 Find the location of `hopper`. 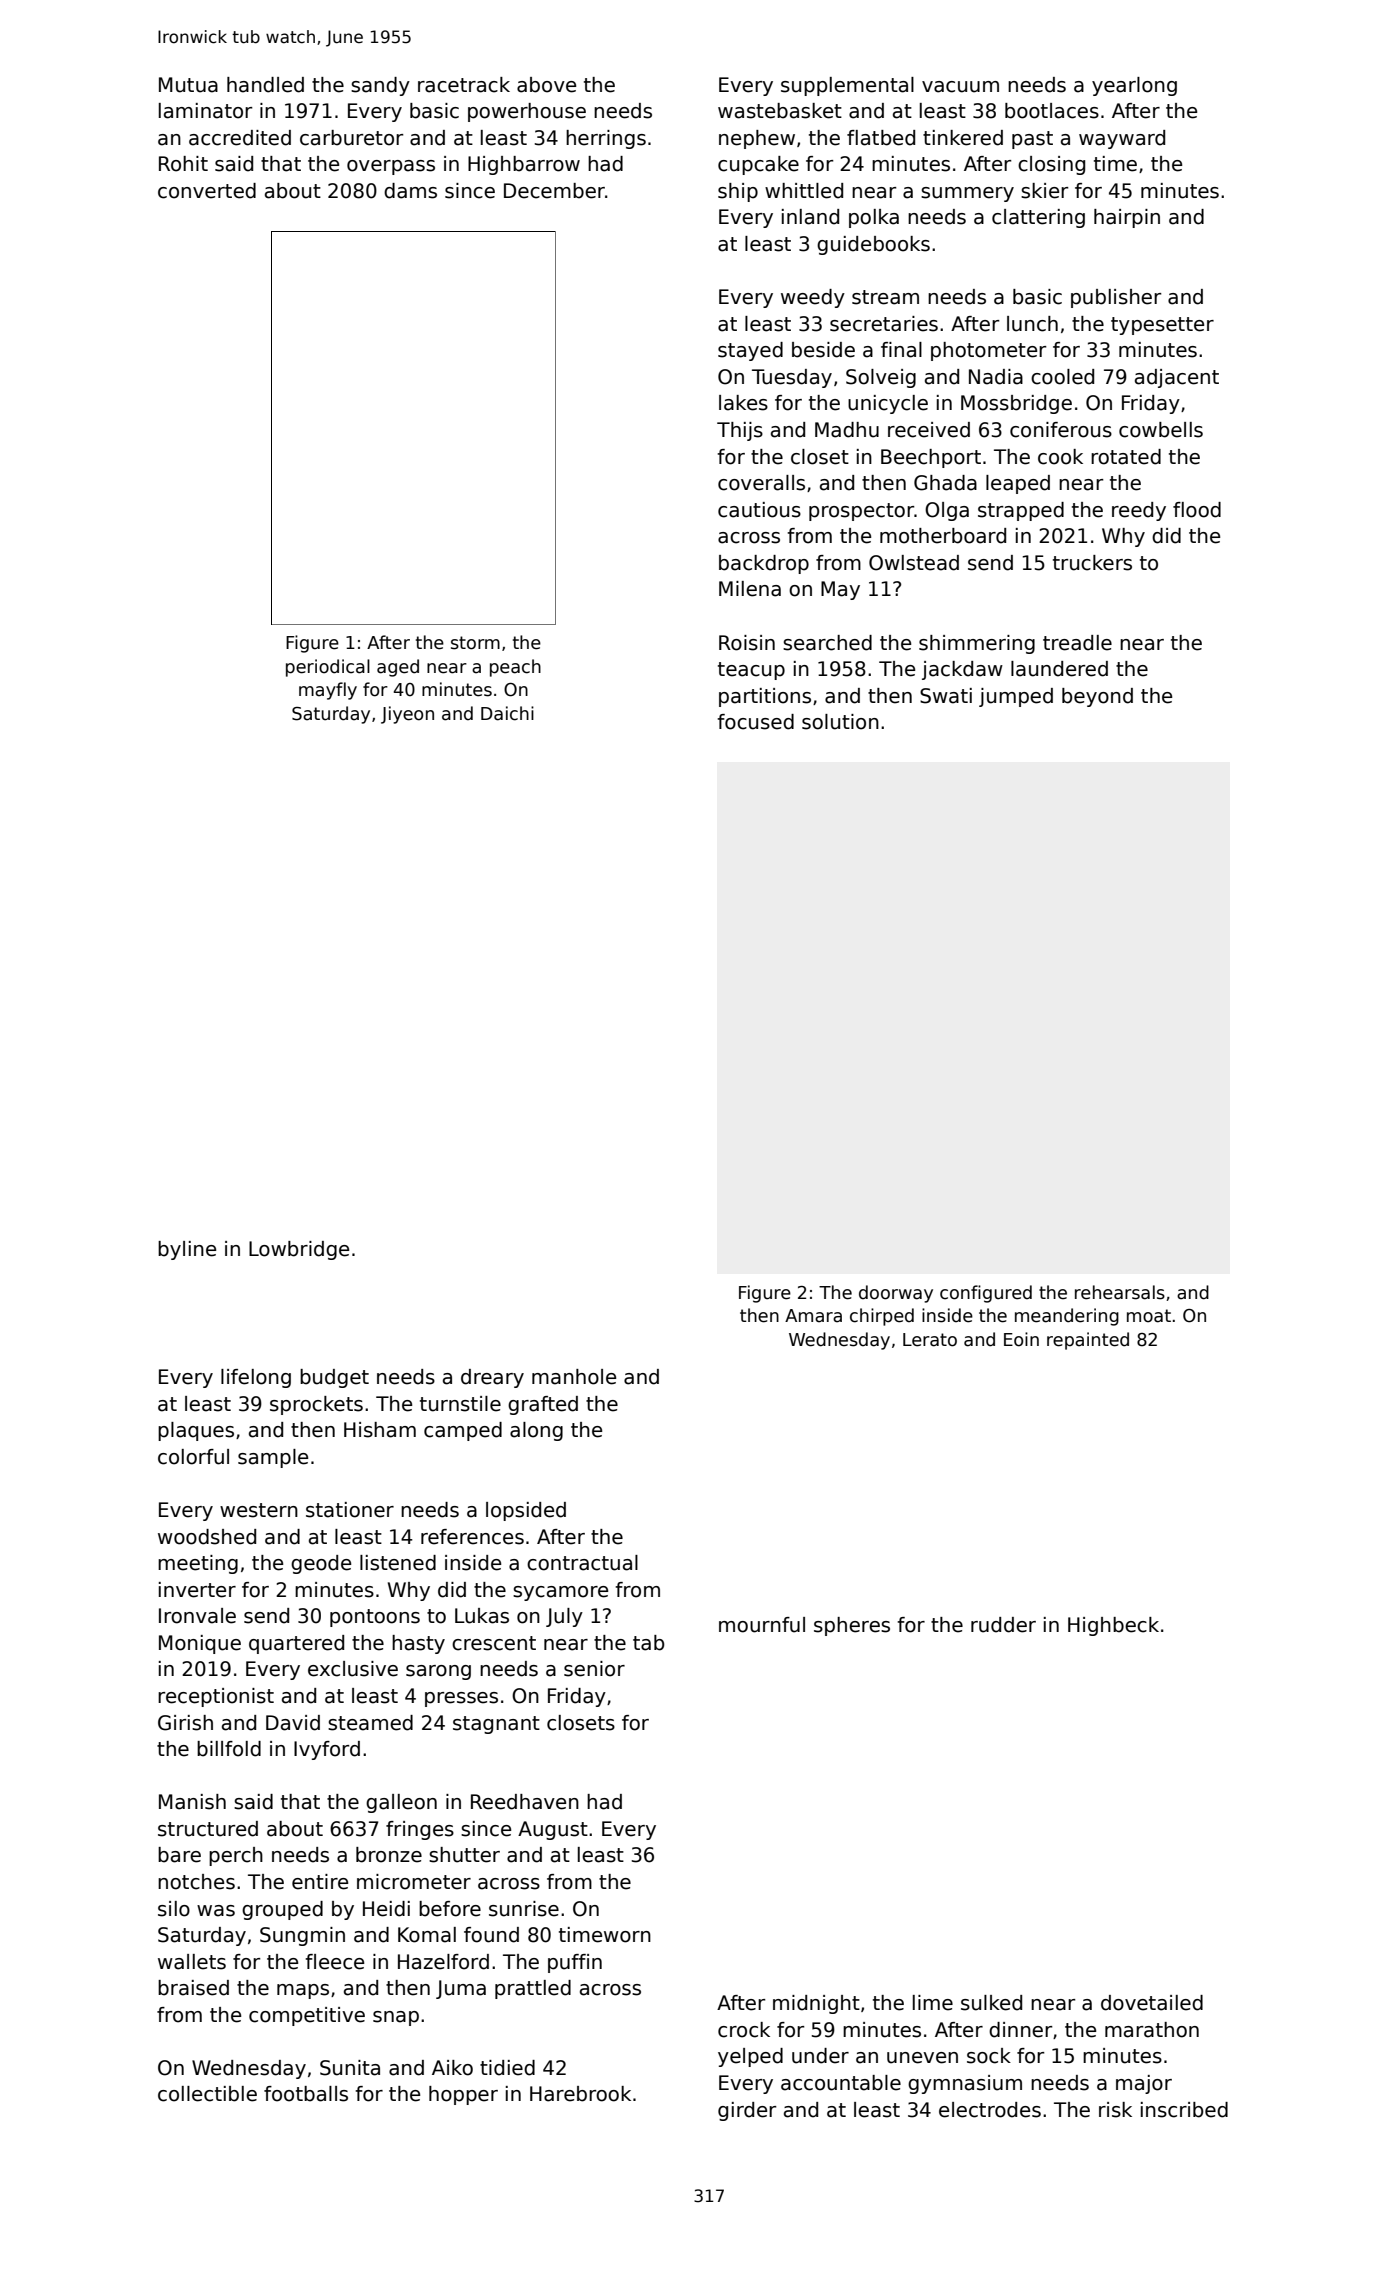

hopper is located at coordinates (463, 2095).
